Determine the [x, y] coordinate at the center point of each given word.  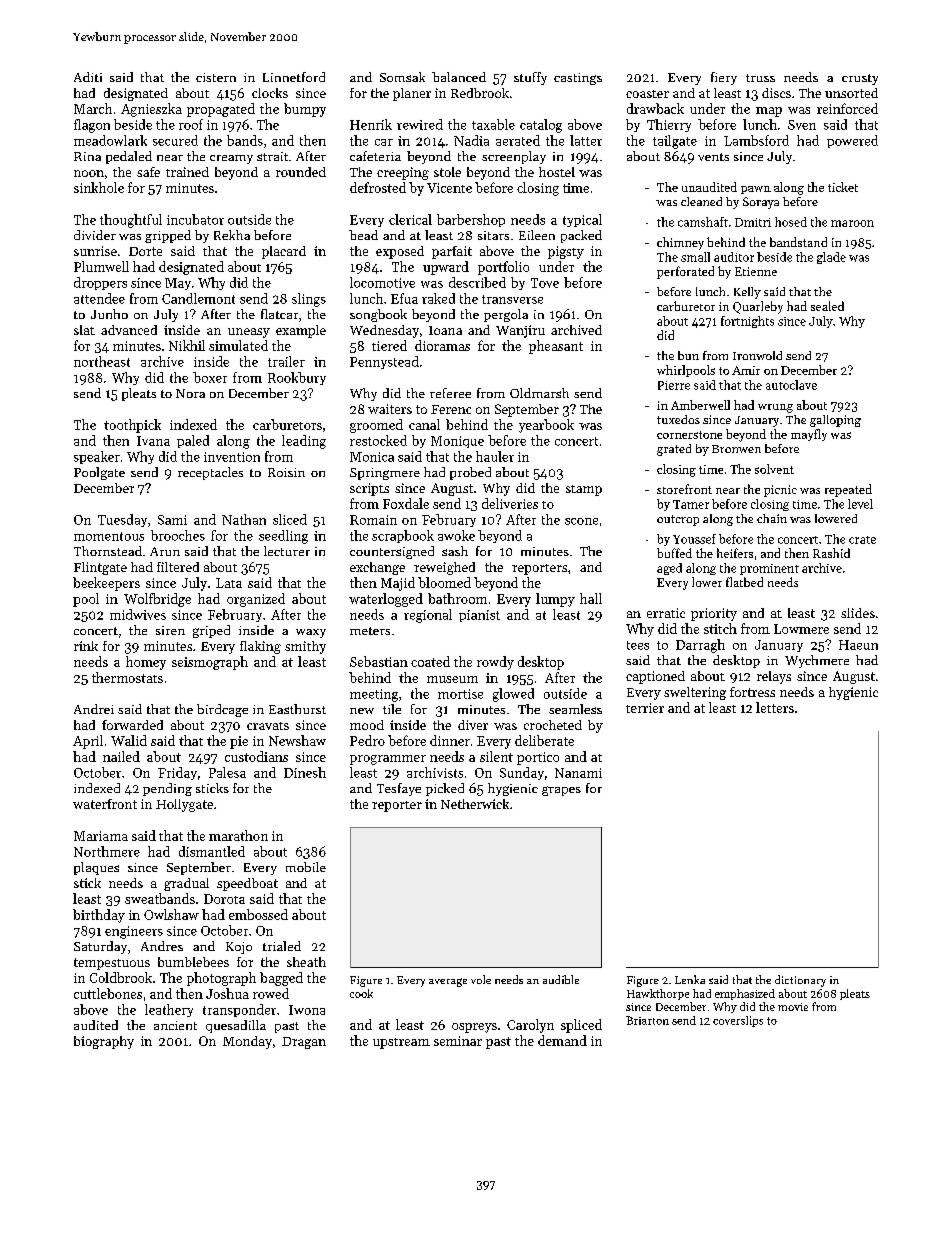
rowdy [495, 663]
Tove [545, 283]
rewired [420, 124]
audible [561, 979]
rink [86, 646]
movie [793, 1007]
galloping [835, 421]
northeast [102, 361]
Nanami [578, 773]
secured [175, 140]
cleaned [701, 201]
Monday [247, 1042]
